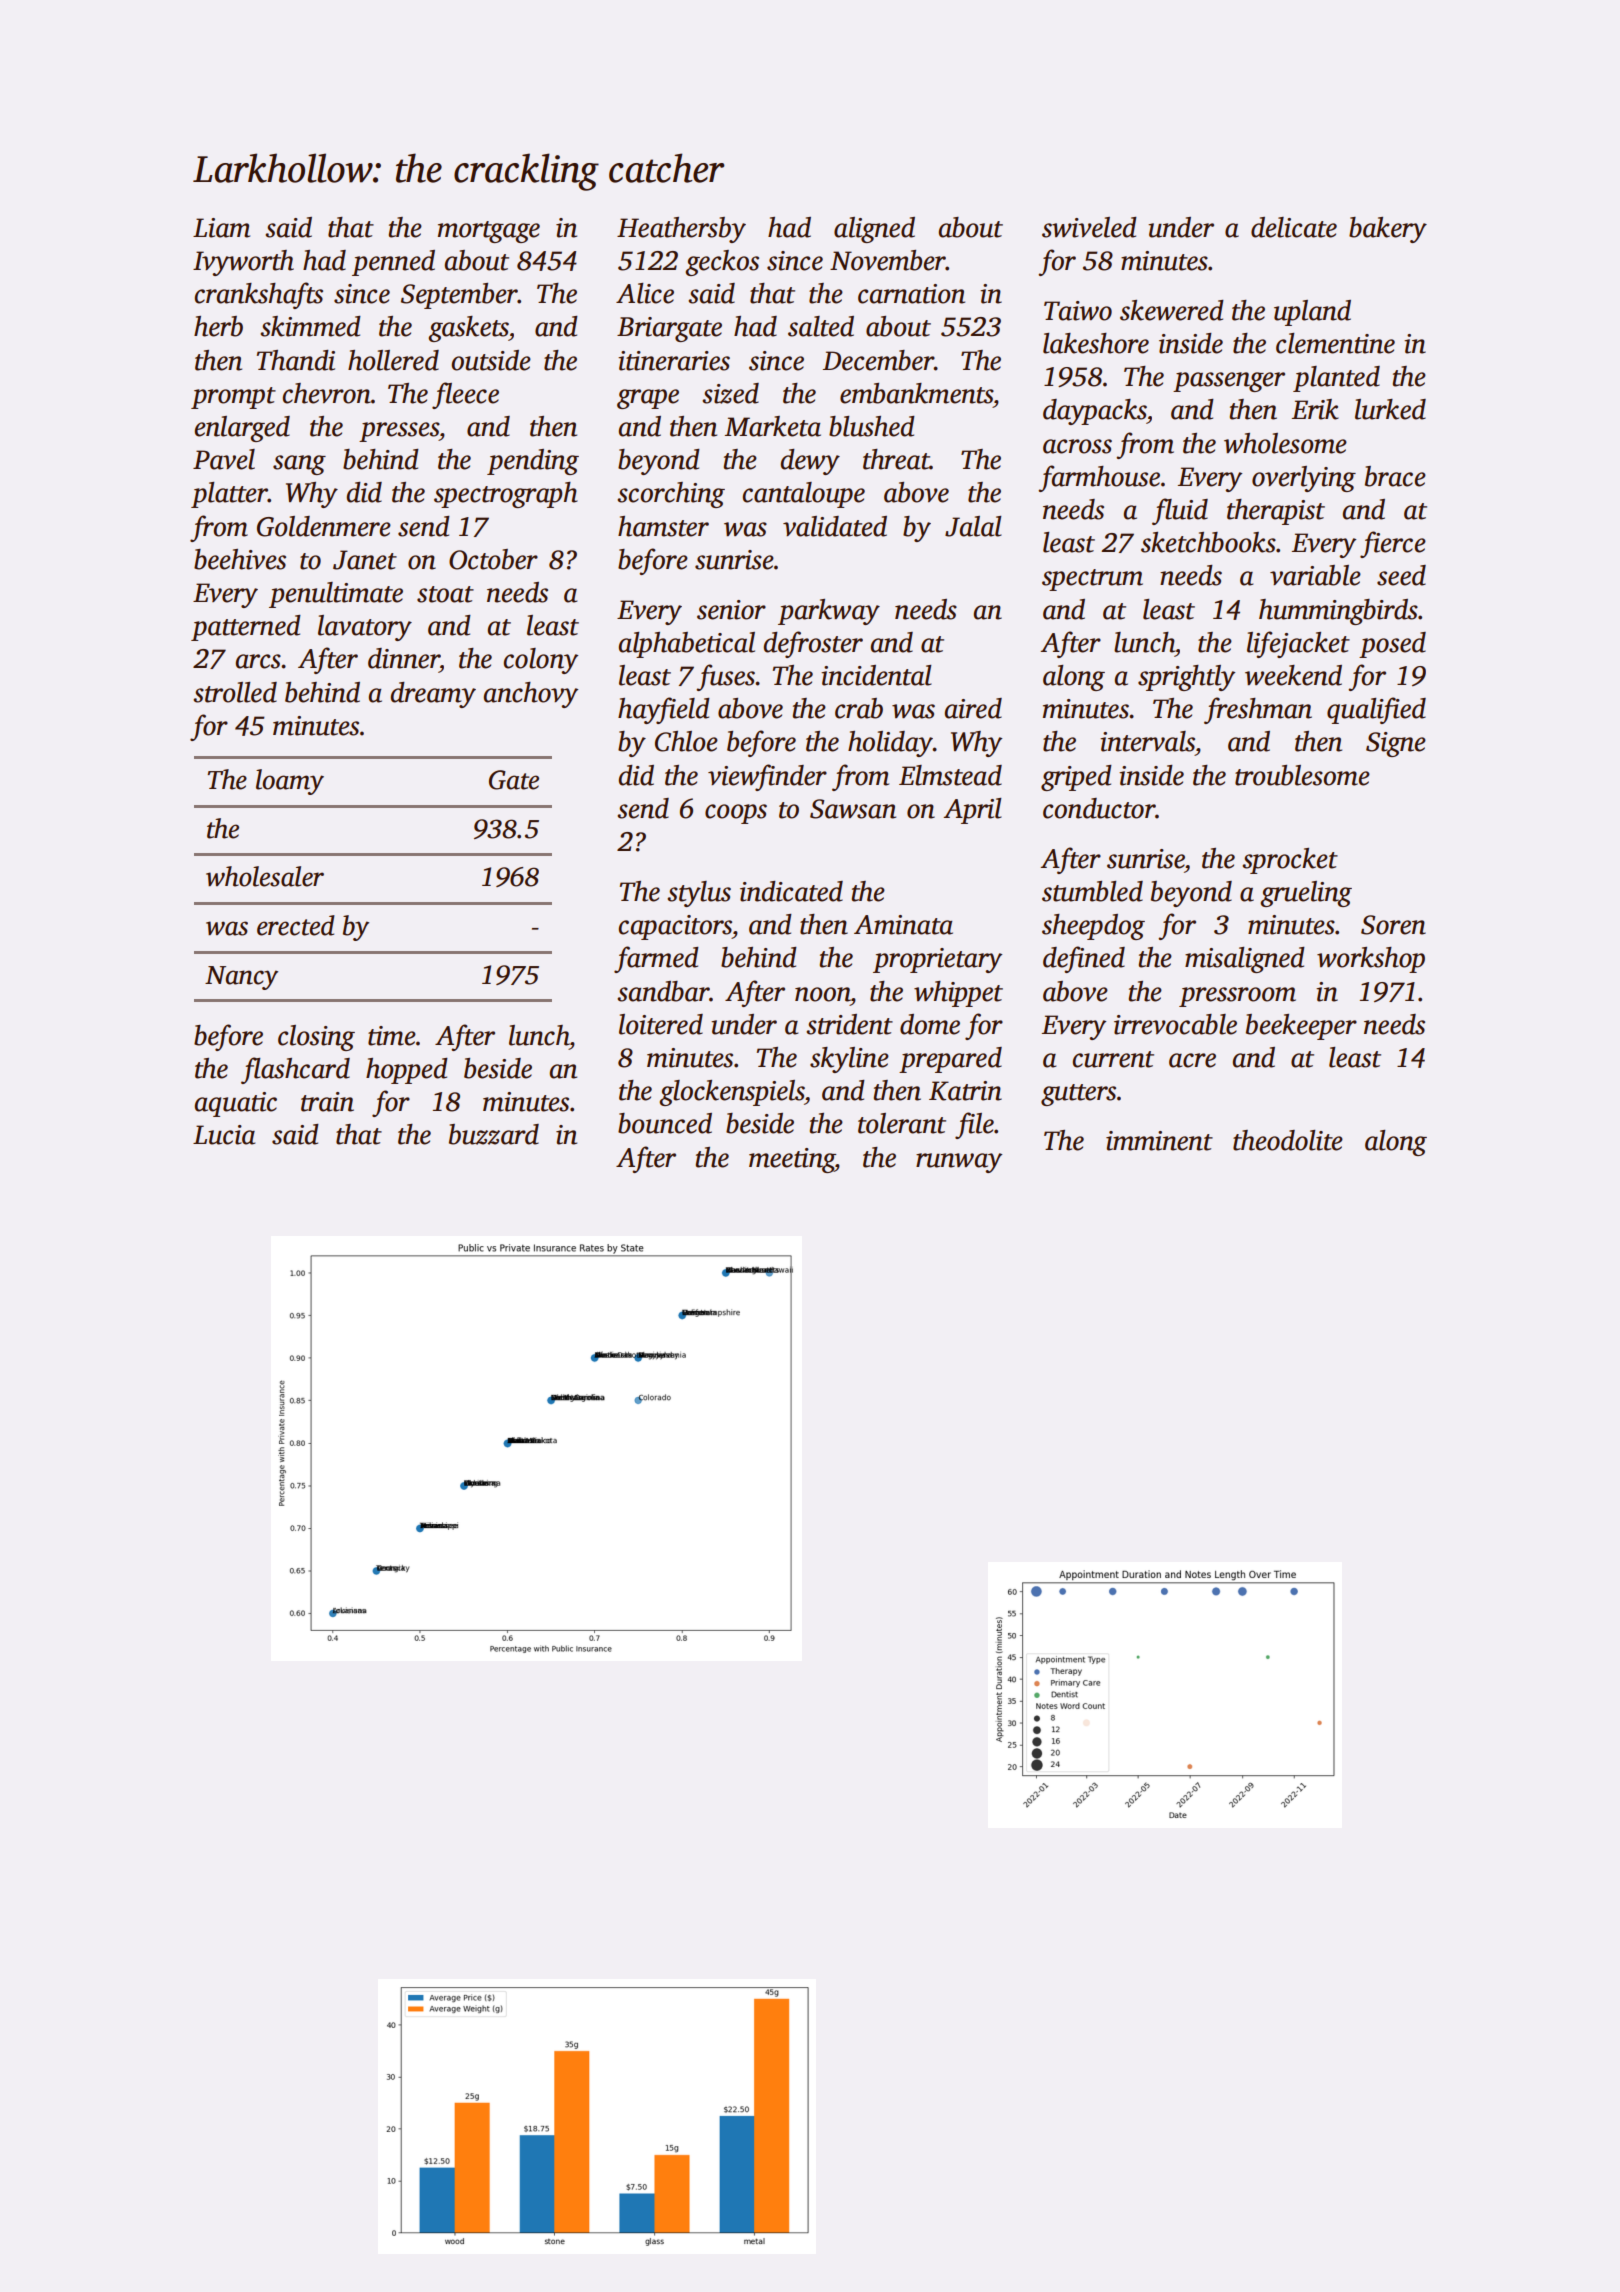 The height and width of the image is (2292, 1620). Describe the element at coordinates (736, 814) in the image. I see `coops` at that location.
